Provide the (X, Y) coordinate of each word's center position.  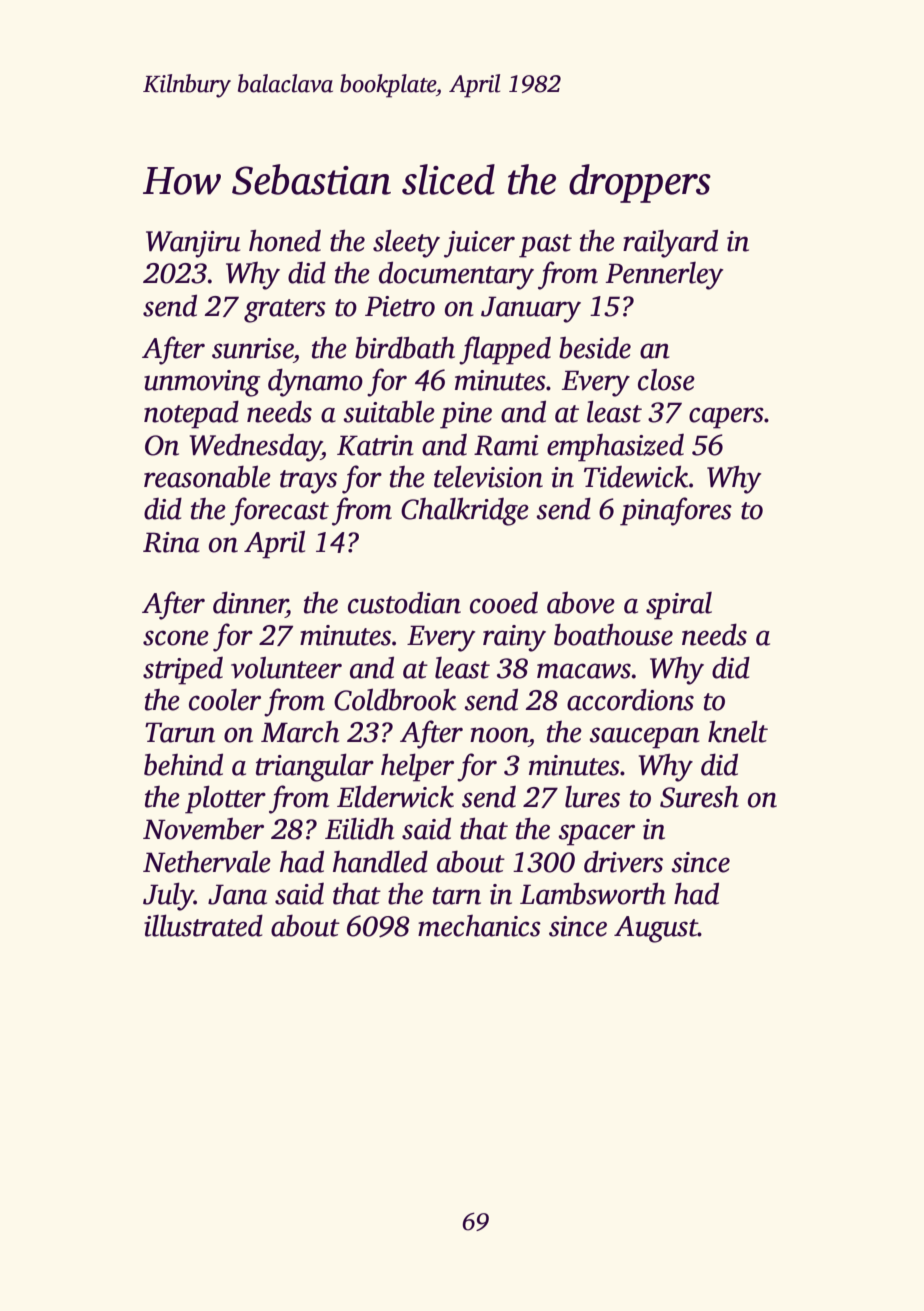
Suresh (699, 796)
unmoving (202, 383)
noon (499, 735)
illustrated (203, 925)
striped (183, 671)
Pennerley (664, 276)
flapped (505, 350)
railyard (670, 243)
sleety (406, 243)
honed (285, 240)
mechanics (479, 926)
